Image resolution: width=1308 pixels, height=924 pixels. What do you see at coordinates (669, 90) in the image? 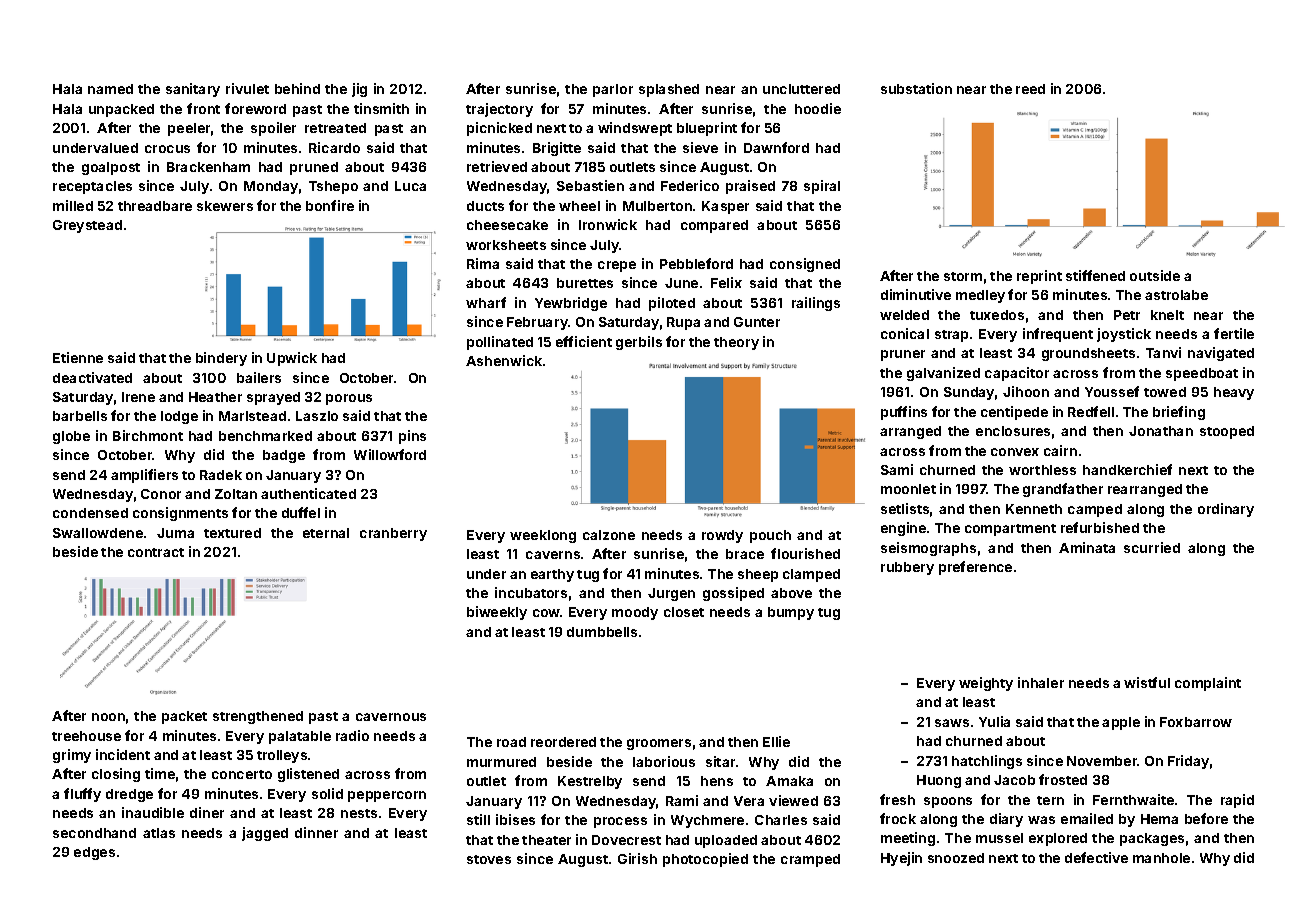
I see `splashed` at bounding box center [669, 90].
